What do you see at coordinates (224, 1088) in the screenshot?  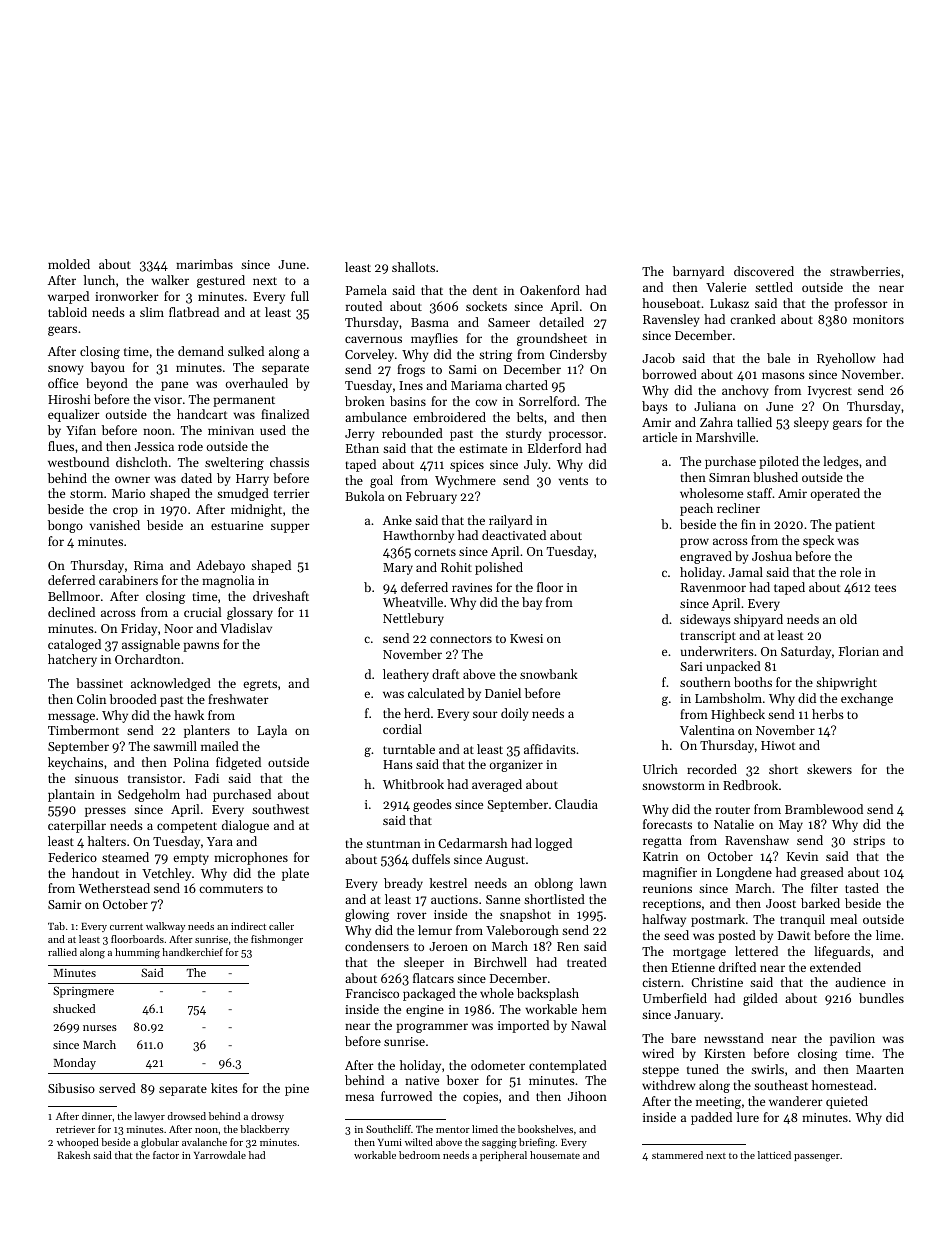 I see `kites` at bounding box center [224, 1088].
